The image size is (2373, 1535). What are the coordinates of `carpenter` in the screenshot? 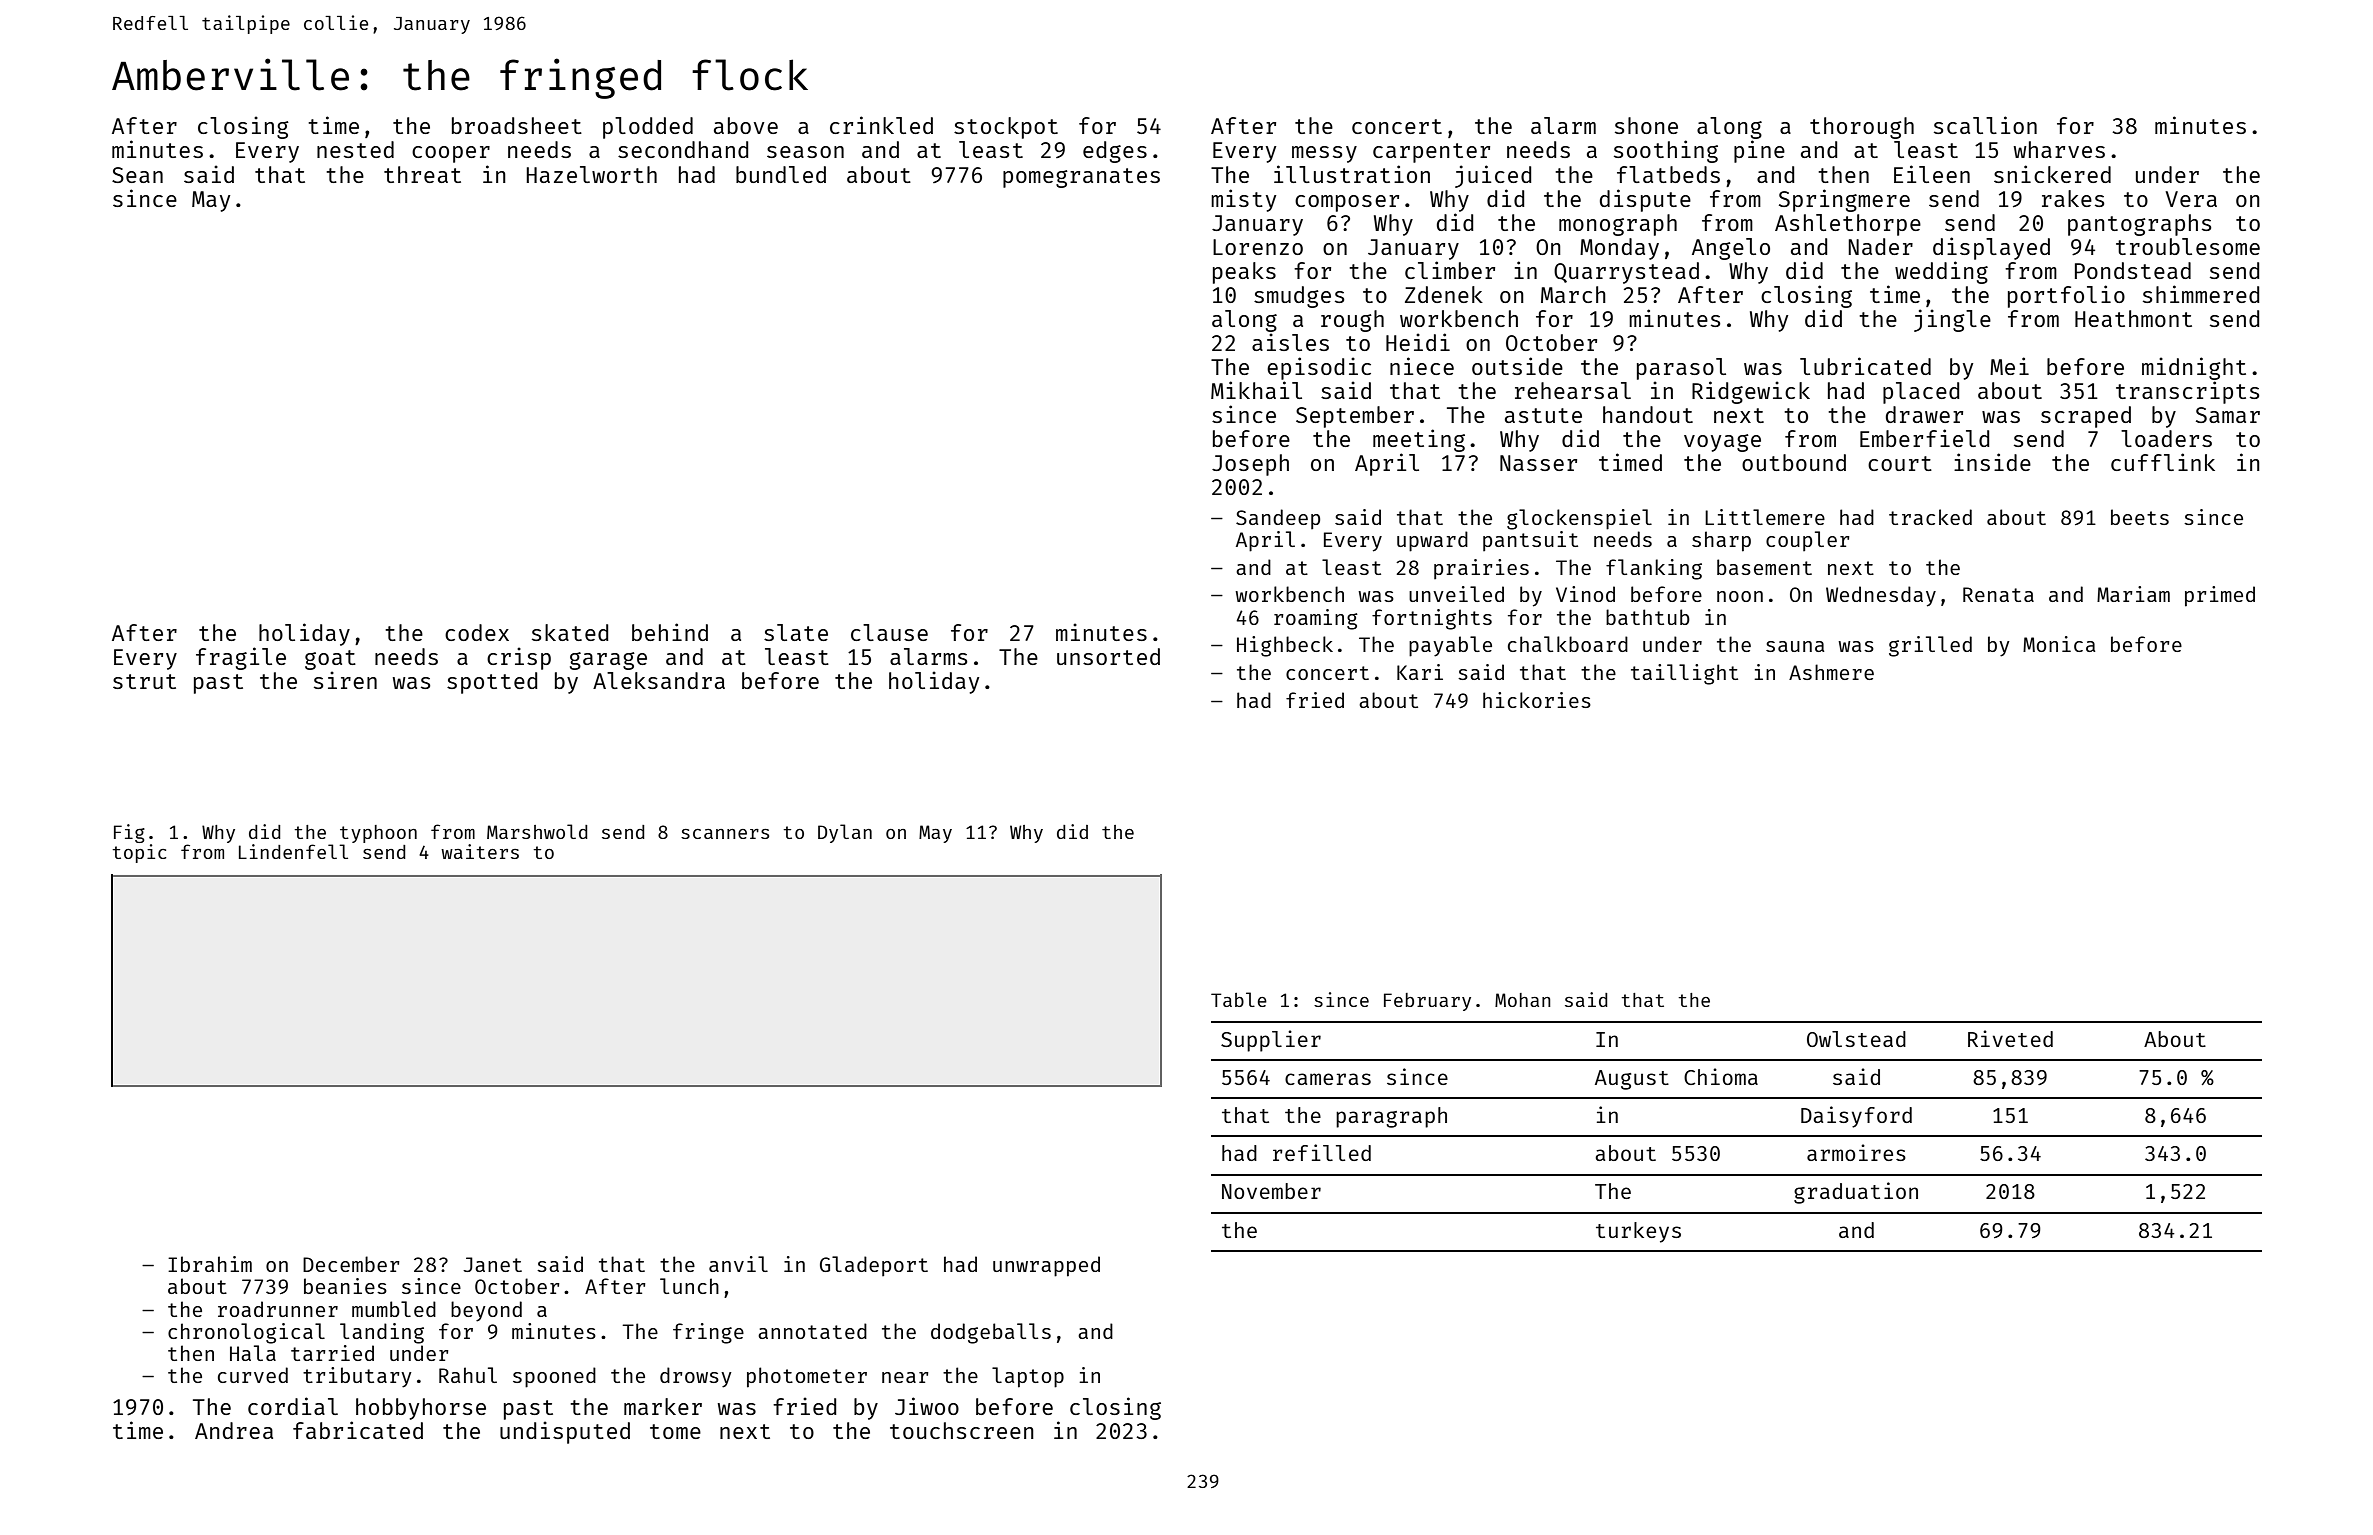 It's located at (1431, 153).
